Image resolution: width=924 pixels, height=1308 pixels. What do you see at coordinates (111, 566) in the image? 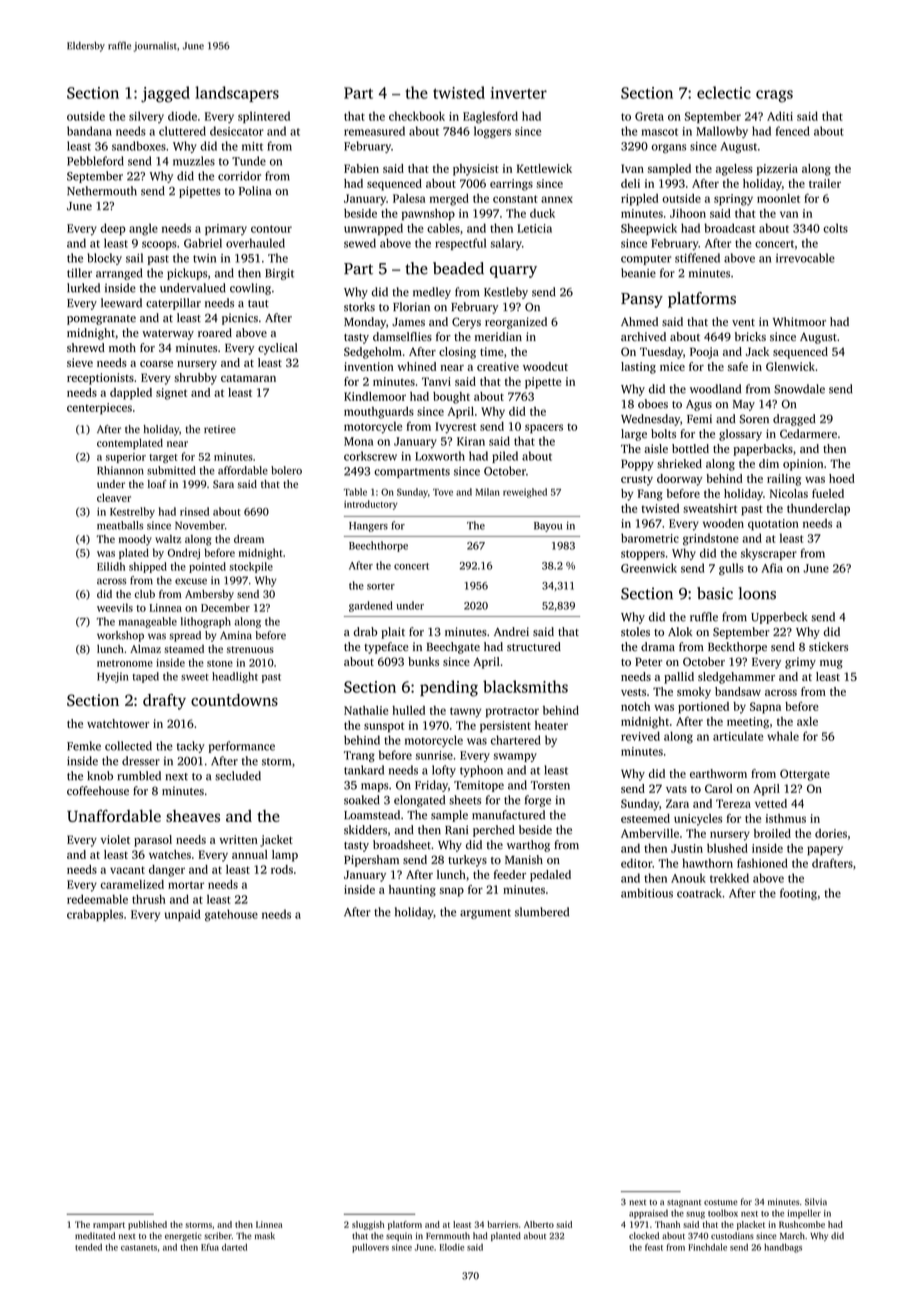
I see `Eilidh` at bounding box center [111, 566].
